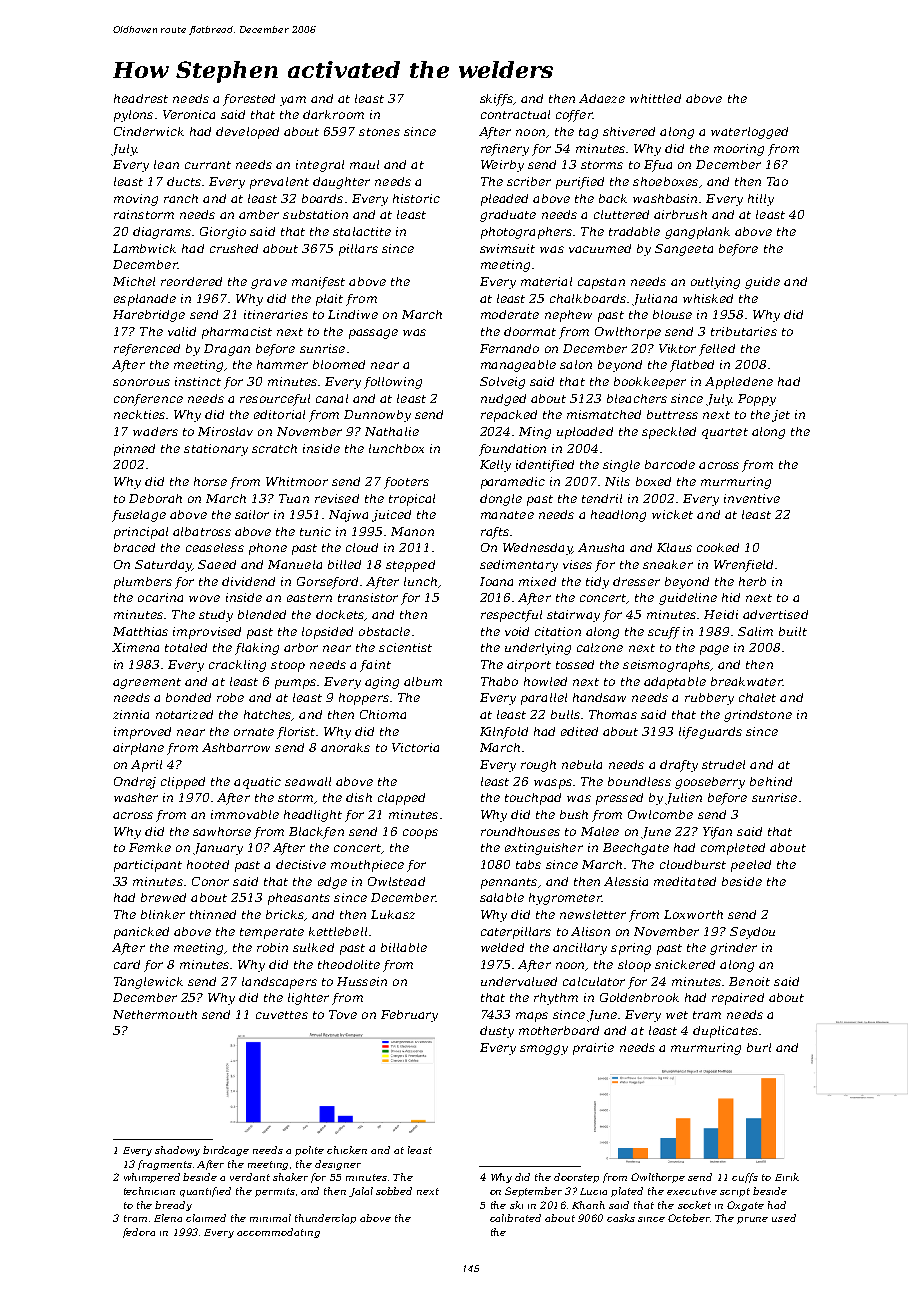 The image size is (924, 1308). Describe the element at coordinates (269, 284) in the image. I see `grave` at that location.
